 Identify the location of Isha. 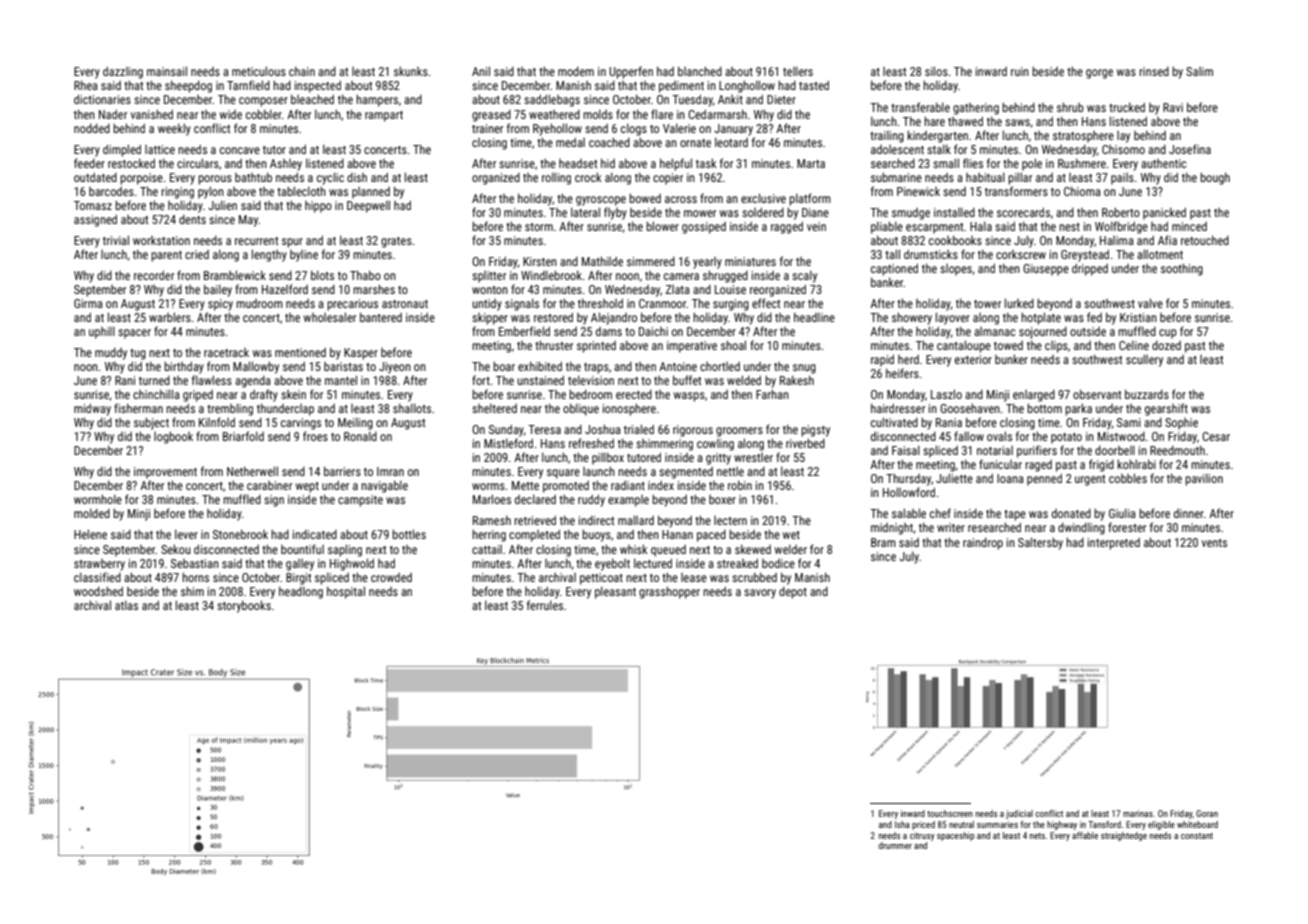
(902, 824).
